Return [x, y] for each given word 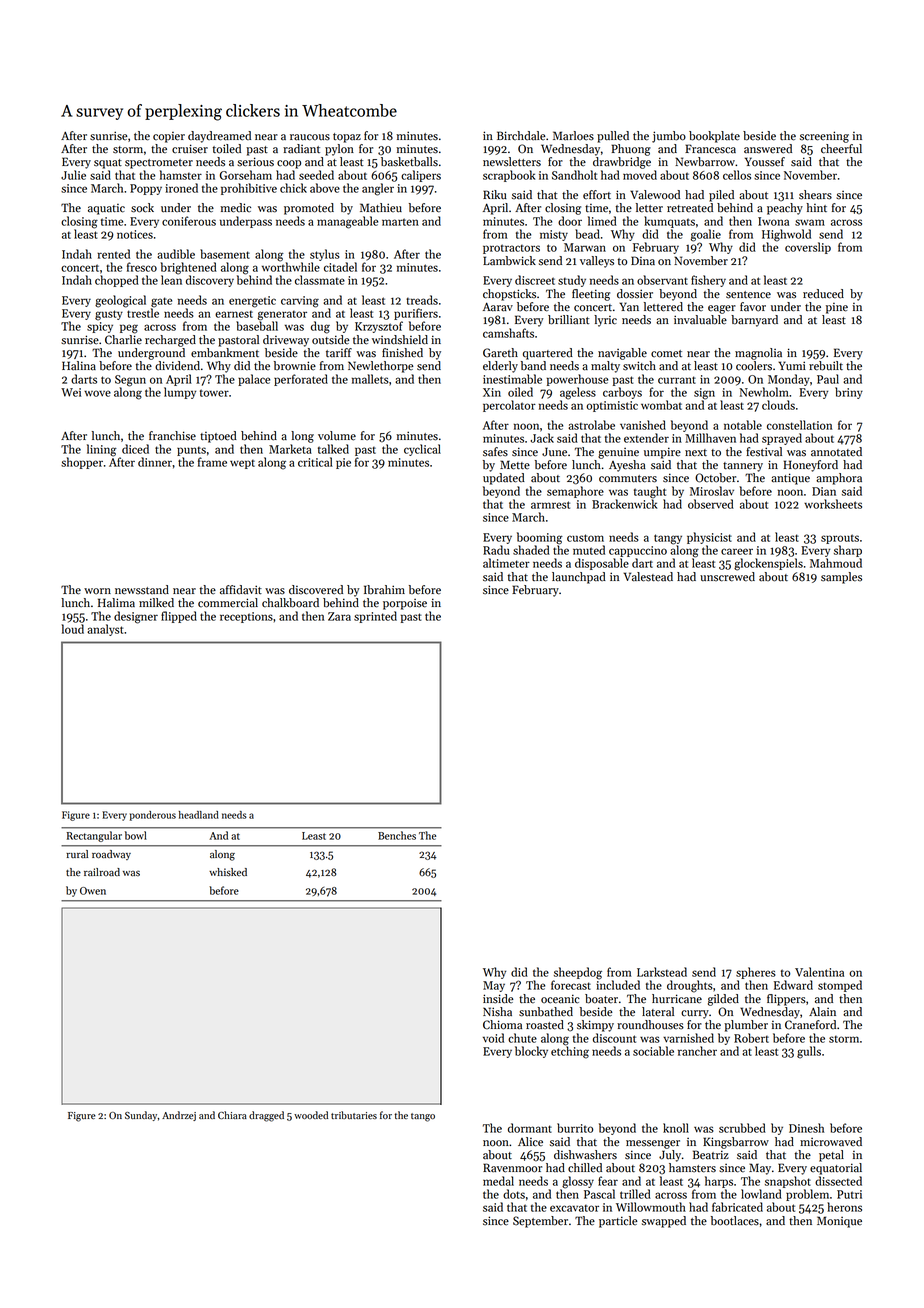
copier [169, 137]
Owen [93, 891]
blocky [531, 1052]
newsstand [142, 590]
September [540, 1222]
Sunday [141, 1116]
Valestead [648, 577]
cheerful [841, 149]
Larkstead [662, 972]
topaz [347, 138]
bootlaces [735, 1221]
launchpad [579, 578]
